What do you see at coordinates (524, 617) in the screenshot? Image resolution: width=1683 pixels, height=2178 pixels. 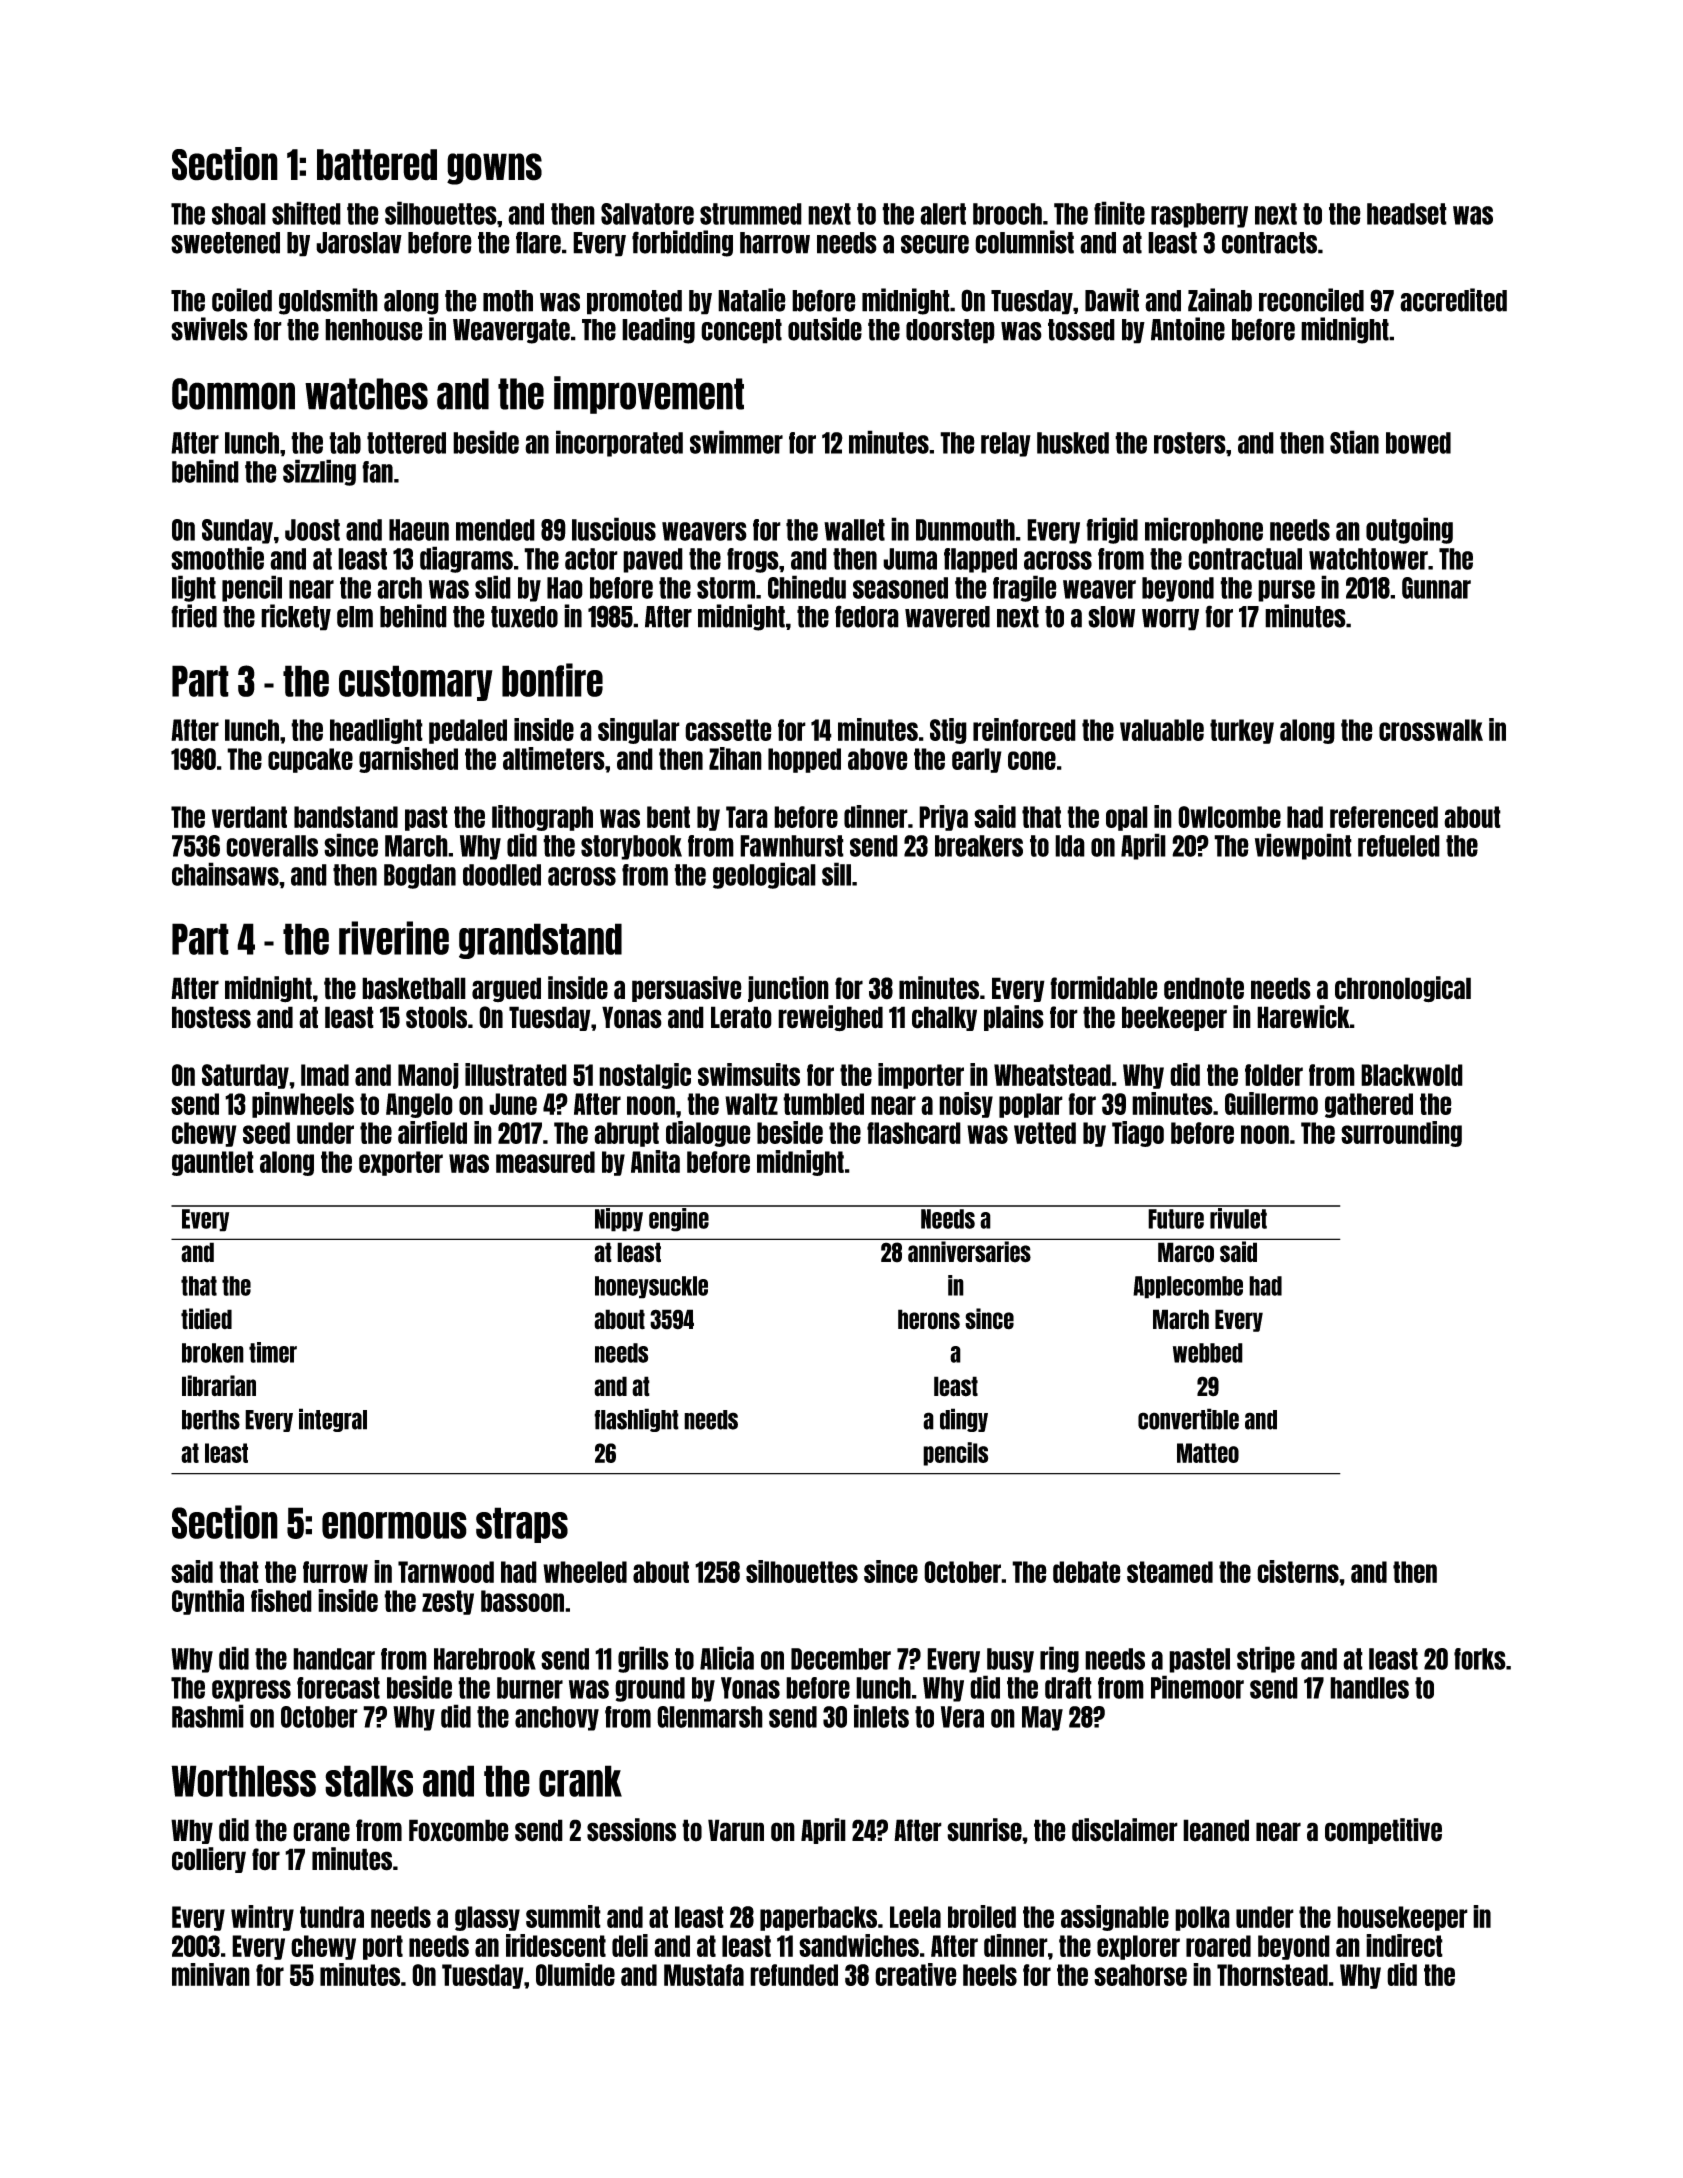 I see `tuxedo` at bounding box center [524, 617].
